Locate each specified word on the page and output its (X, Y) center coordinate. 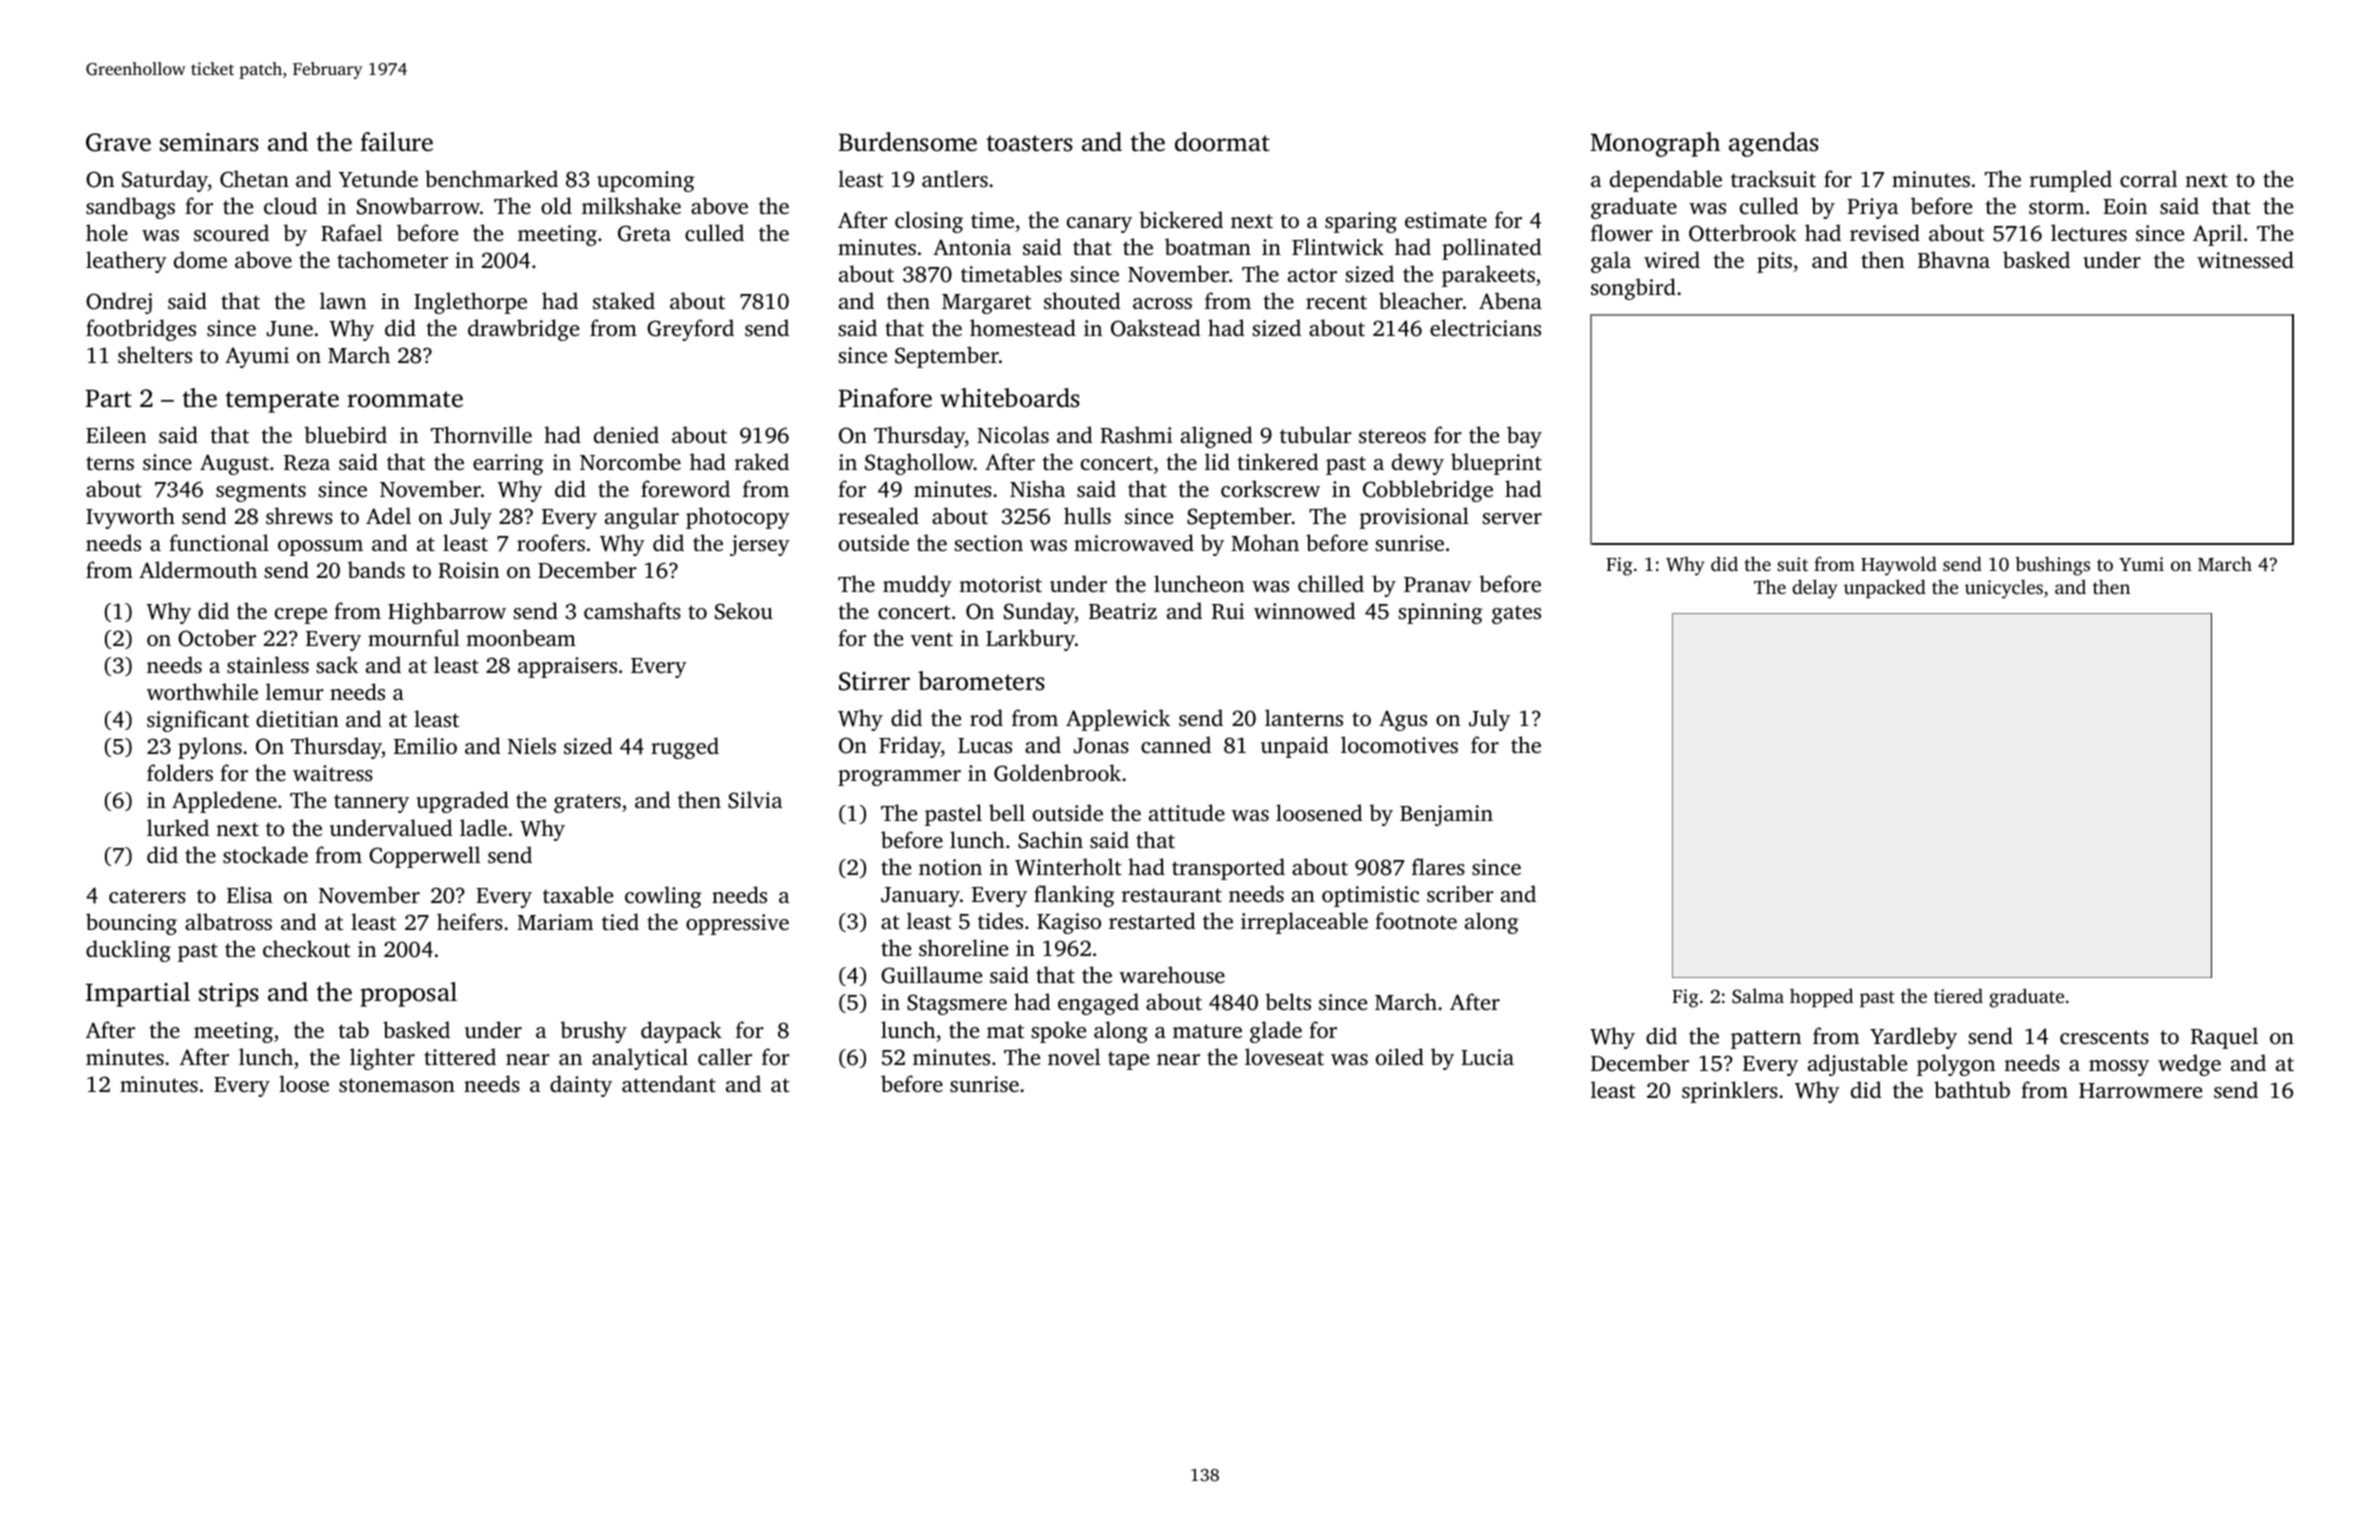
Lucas (985, 745)
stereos (1392, 436)
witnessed (2245, 259)
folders (180, 772)
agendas (1774, 144)
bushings (2052, 566)
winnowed (1304, 610)
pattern (1766, 1039)
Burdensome (908, 142)
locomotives (1399, 744)
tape (1128, 1060)
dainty (581, 1086)
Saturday (165, 181)
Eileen (116, 434)
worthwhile (202, 691)
